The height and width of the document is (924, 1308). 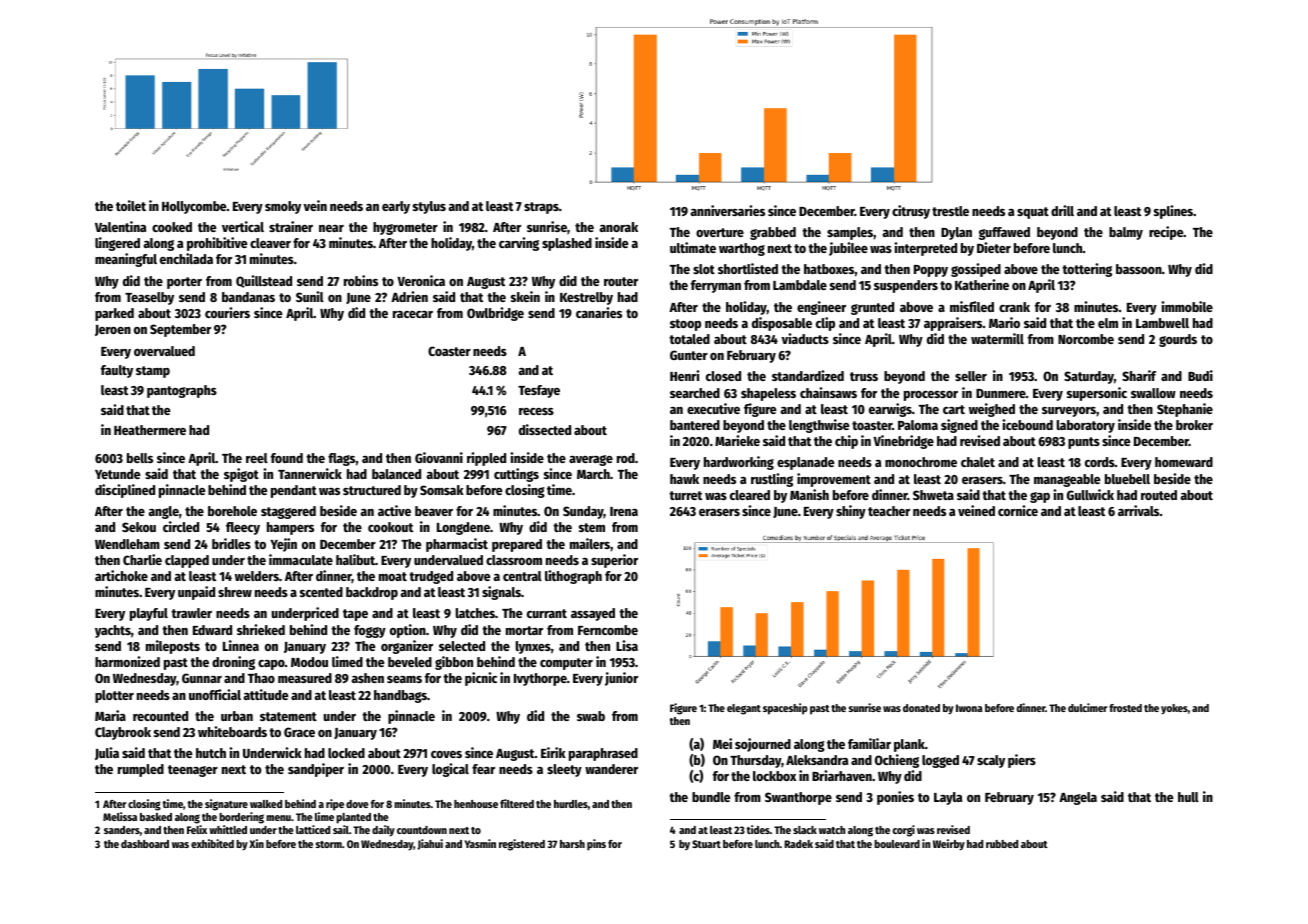 I want to click on dulcimer, so click(x=1087, y=707).
